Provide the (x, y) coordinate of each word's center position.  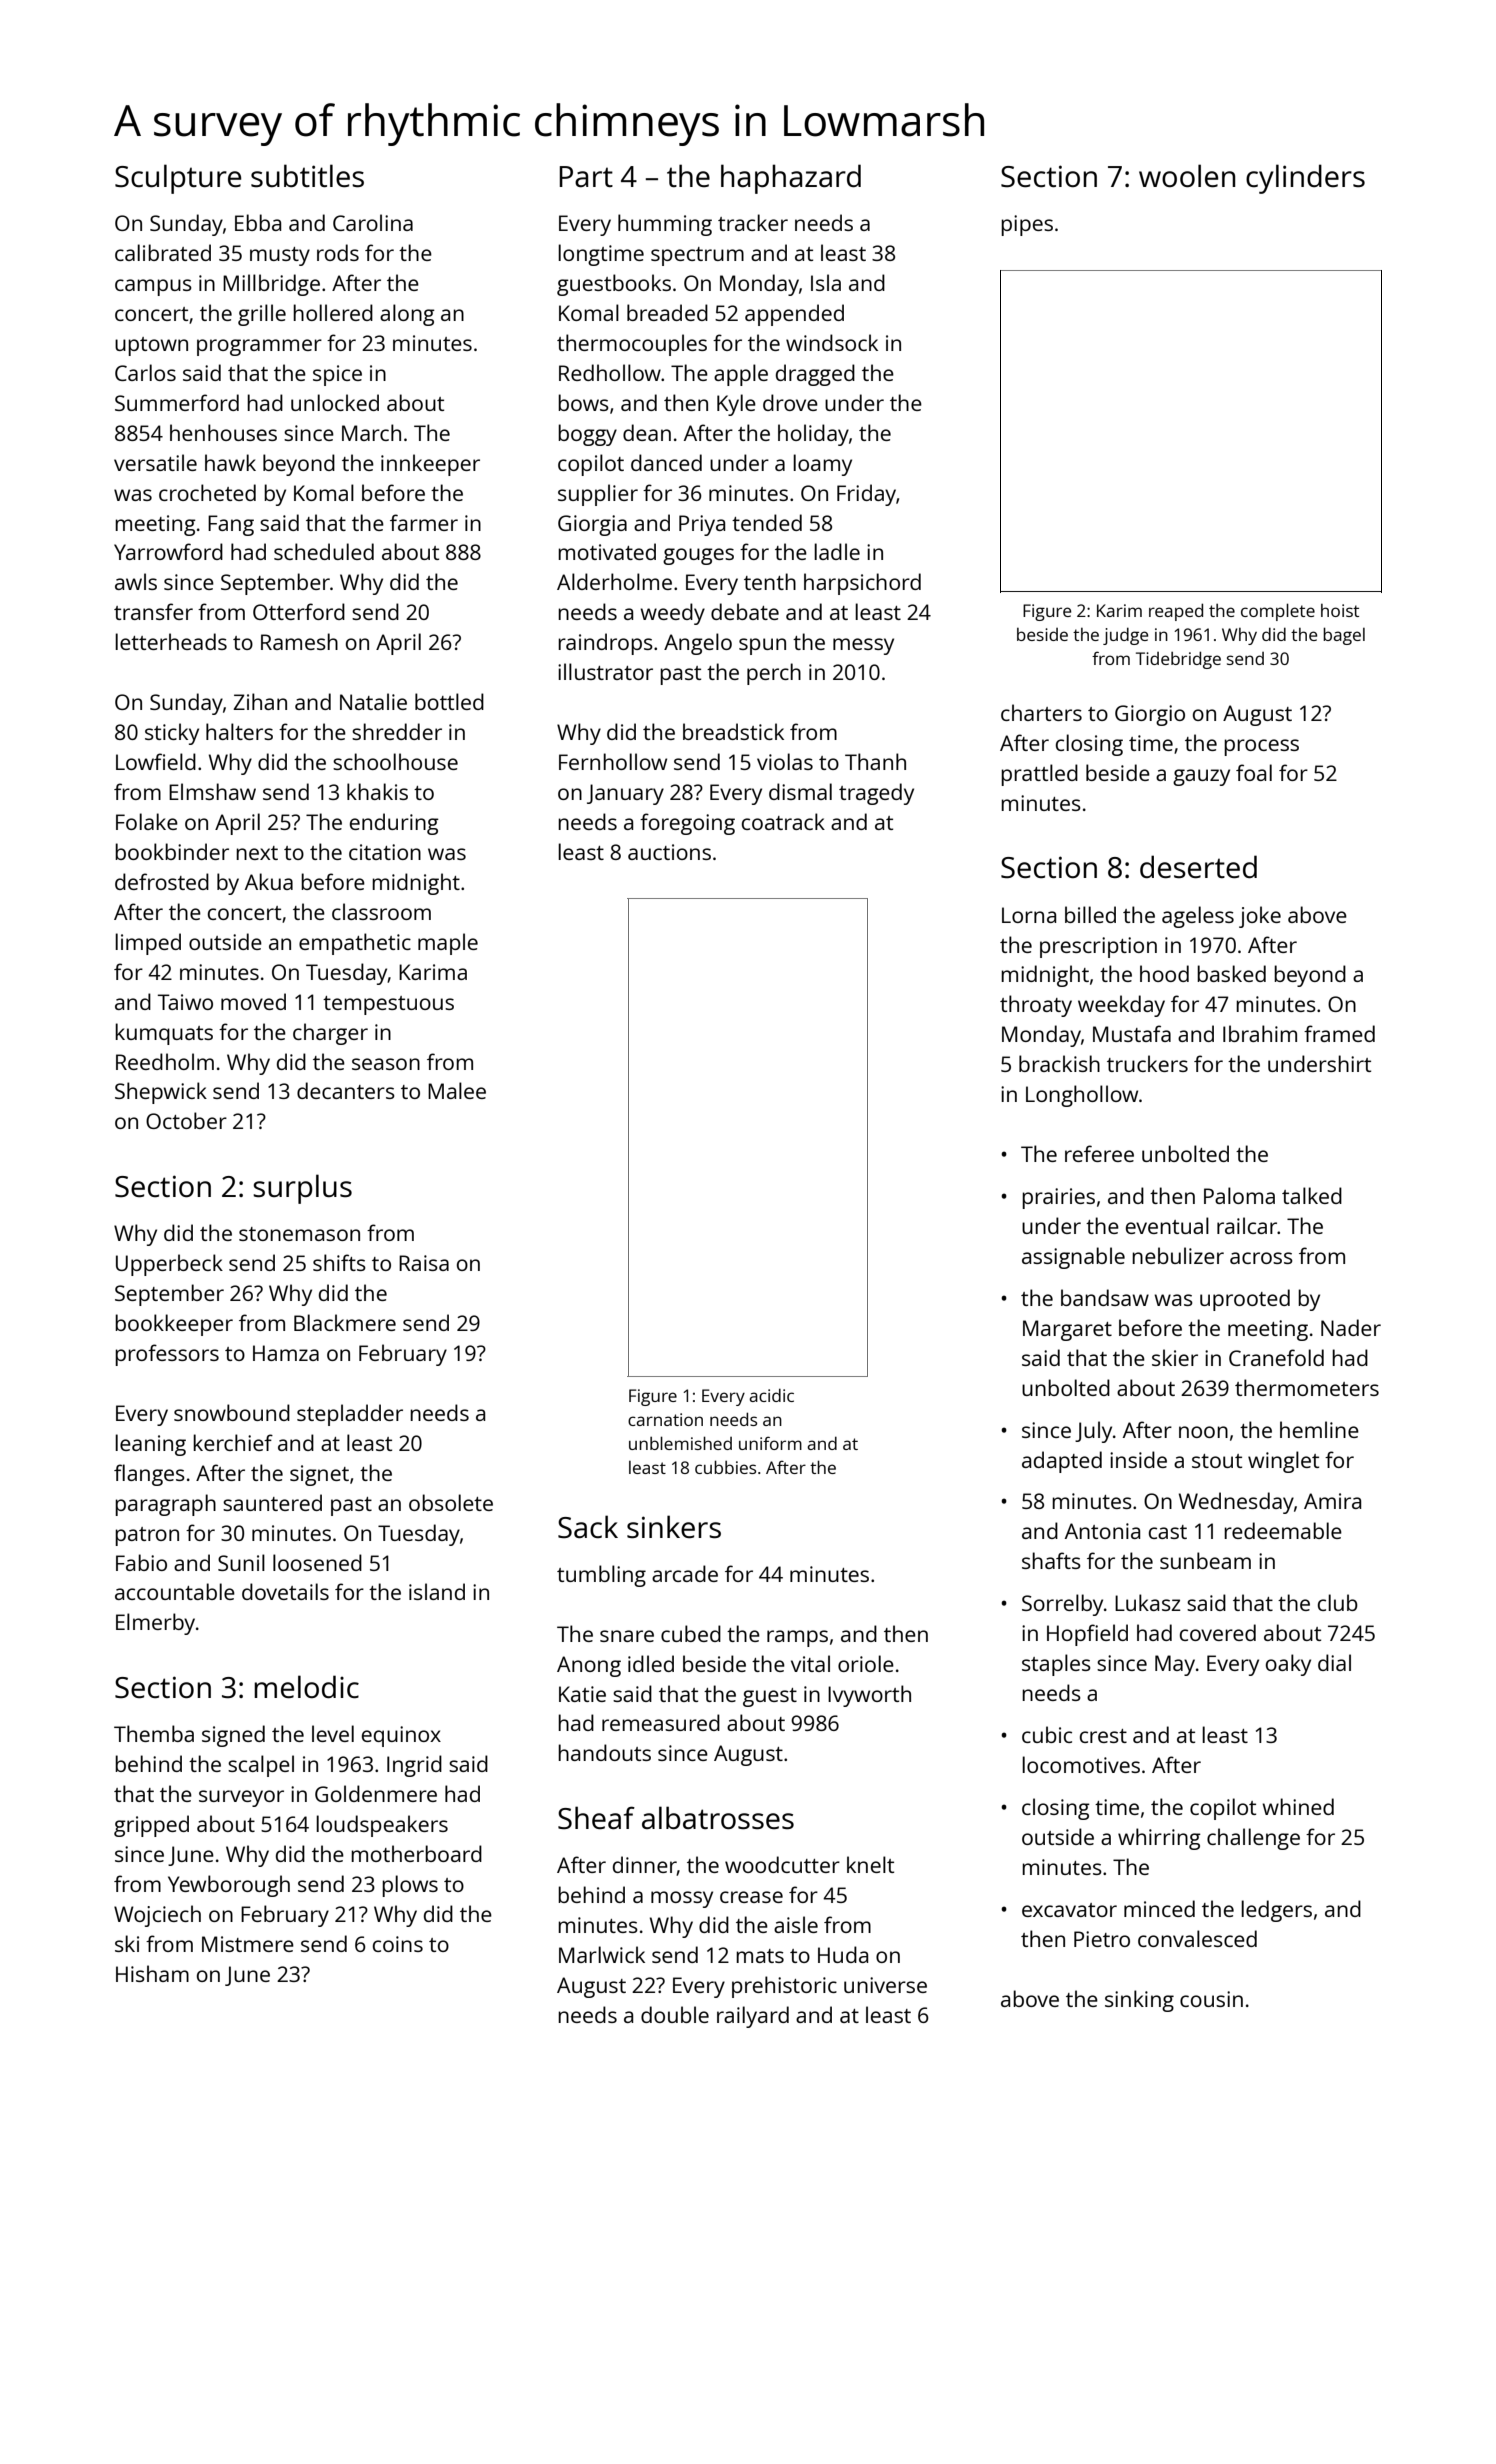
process (1261, 747)
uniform (770, 1443)
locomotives (1081, 1764)
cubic (1047, 1734)
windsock (832, 342)
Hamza (286, 1353)
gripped (151, 1826)
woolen (1187, 176)
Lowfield (156, 761)
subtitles (307, 176)
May (1175, 1665)
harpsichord (862, 584)
